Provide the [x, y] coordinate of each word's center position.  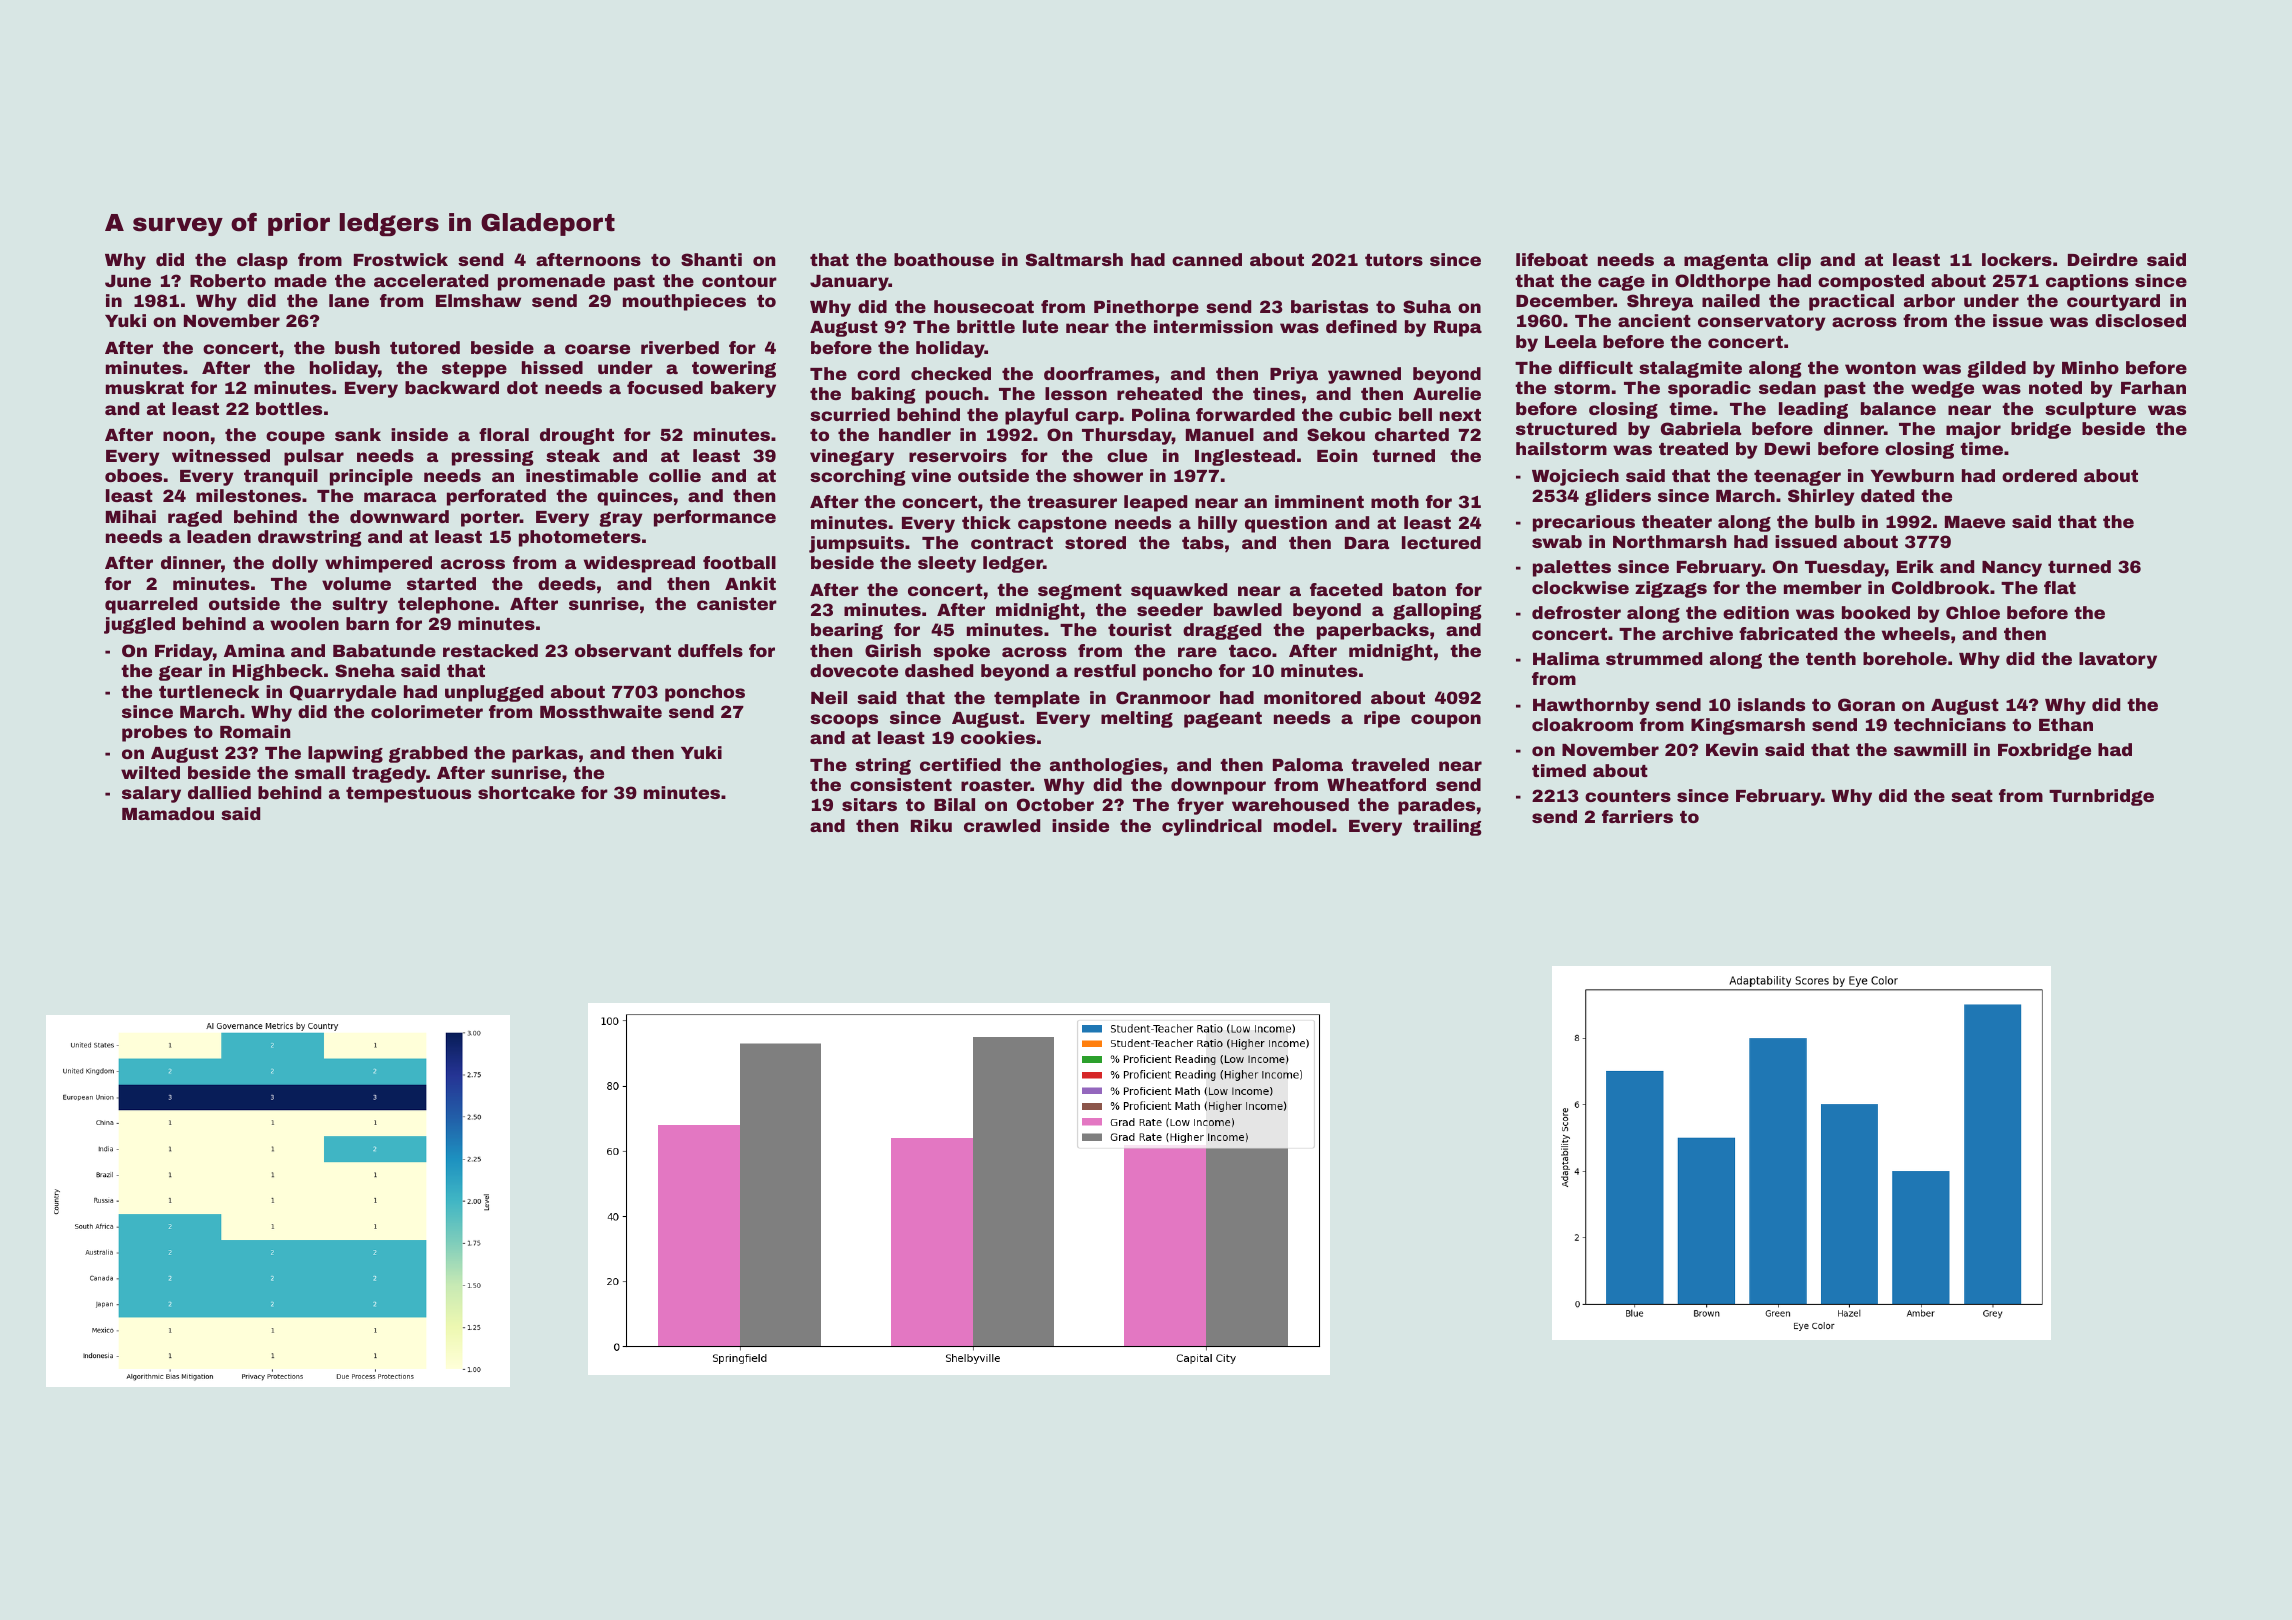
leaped [1155, 503]
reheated [1159, 393]
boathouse [944, 259]
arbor [1929, 300]
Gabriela [1701, 428]
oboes [133, 475]
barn [367, 623]
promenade [551, 282]
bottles [289, 408]
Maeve [1975, 522]
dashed [939, 670]
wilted [150, 772]
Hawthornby [1591, 706]
